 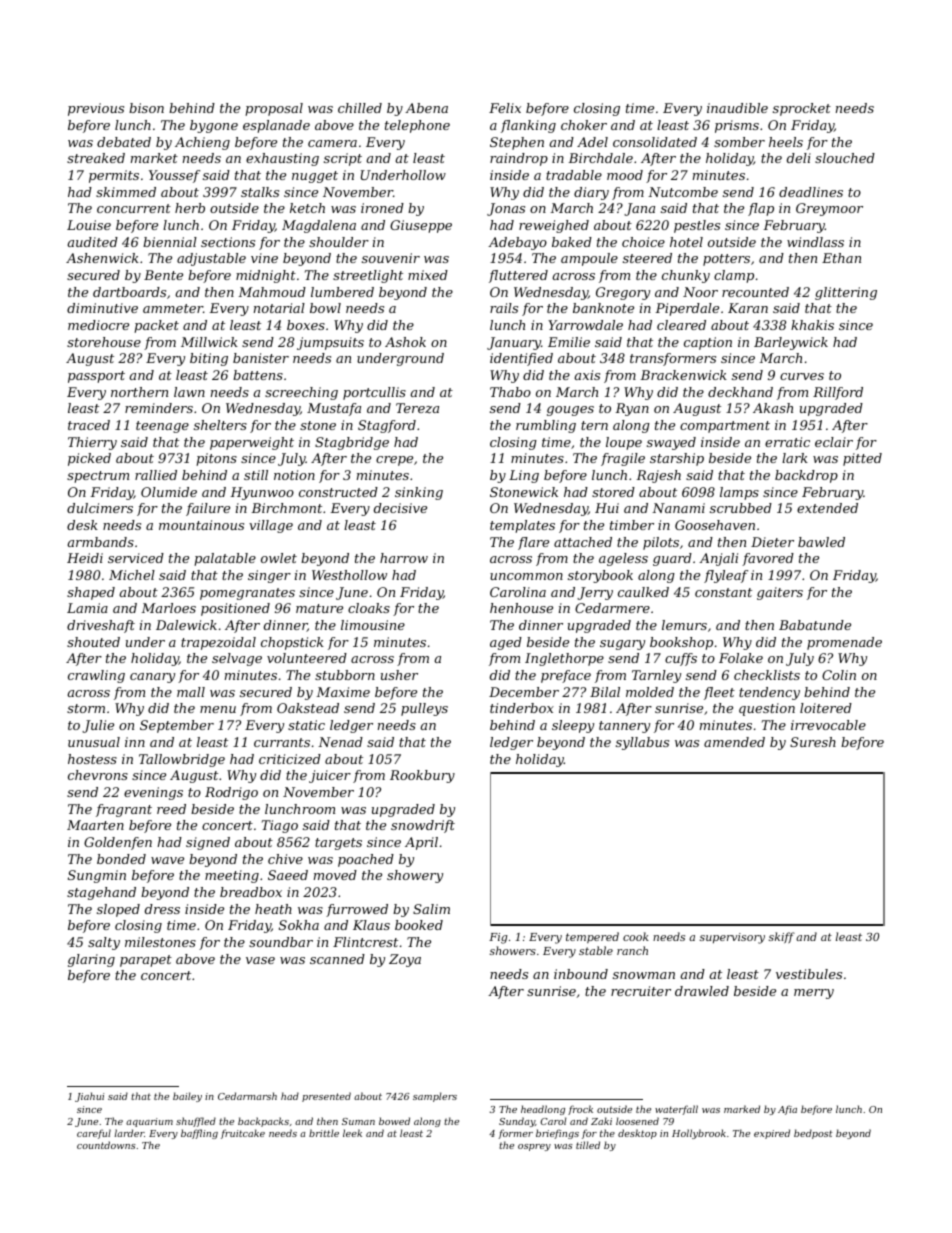 I want to click on tempered, so click(x=592, y=937).
